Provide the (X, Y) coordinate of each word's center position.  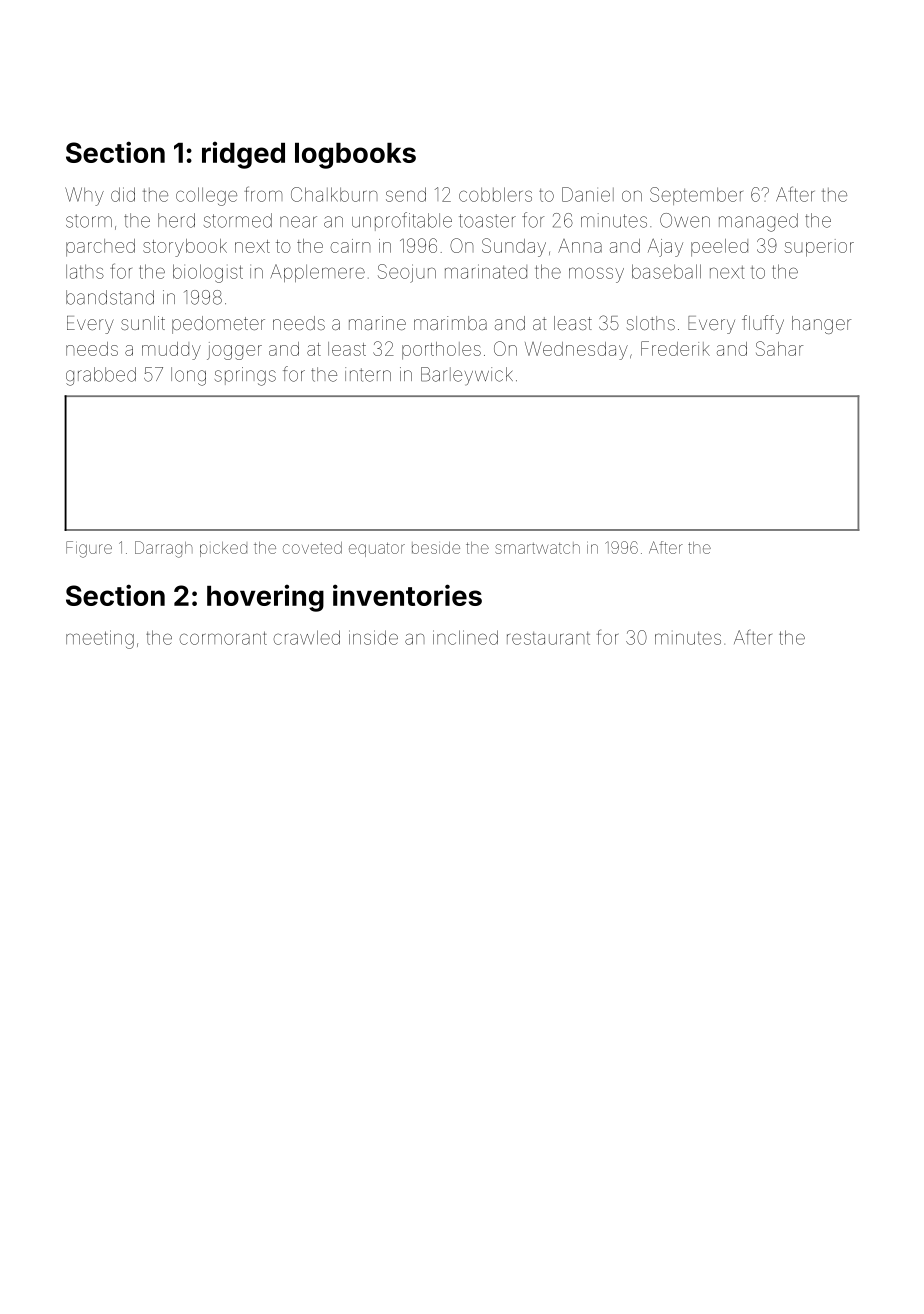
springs (245, 376)
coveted (312, 548)
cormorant (223, 638)
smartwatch (537, 548)
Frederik (675, 348)
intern (368, 374)
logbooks (355, 156)
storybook (185, 248)
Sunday (514, 247)
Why (84, 196)
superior (819, 248)
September (696, 196)
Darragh (163, 549)
